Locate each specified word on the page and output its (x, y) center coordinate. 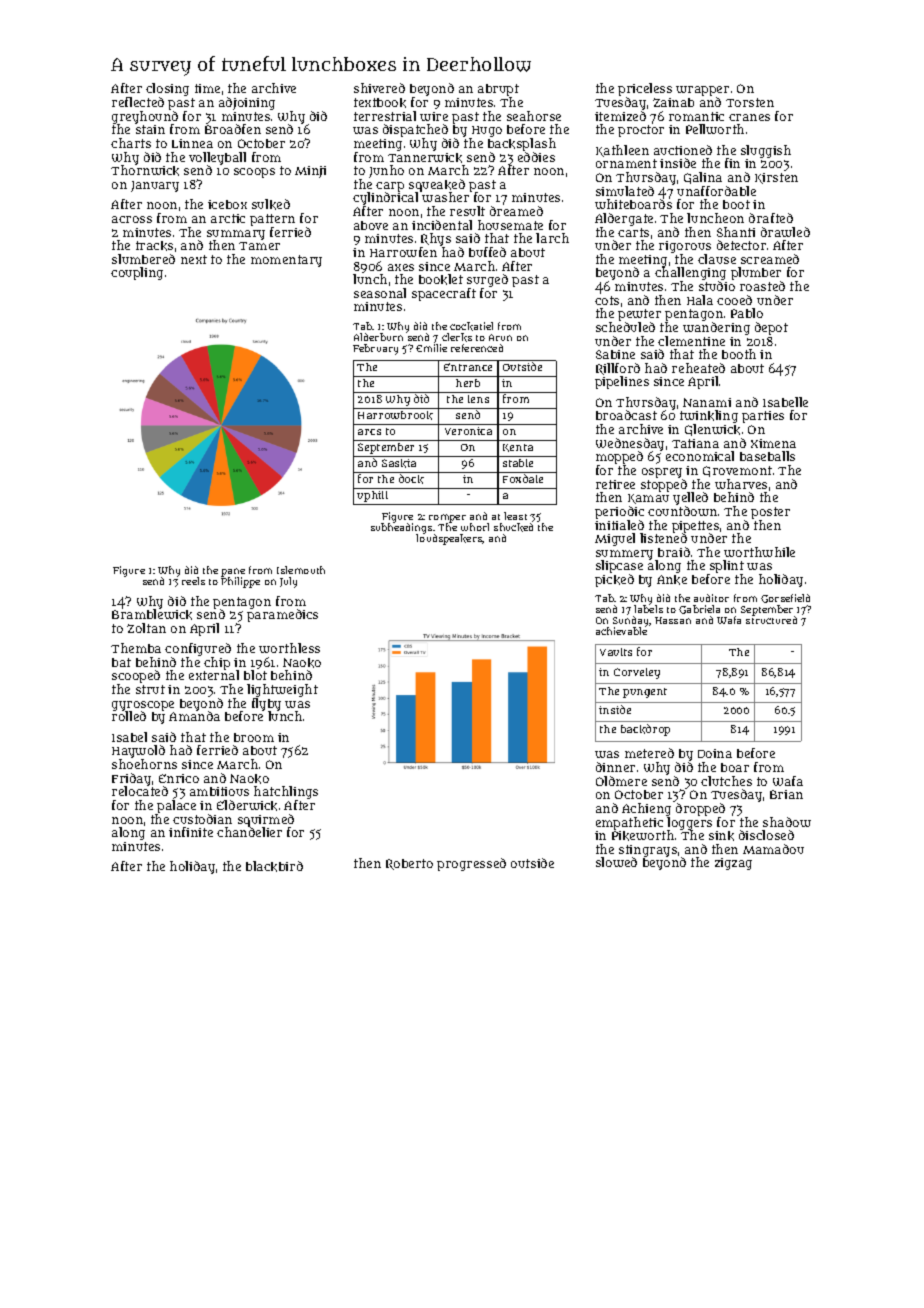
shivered (379, 88)
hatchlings (286, 792)
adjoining (247, 103)
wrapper (702, 91)
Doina (715, 753)
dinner (615, 767)
